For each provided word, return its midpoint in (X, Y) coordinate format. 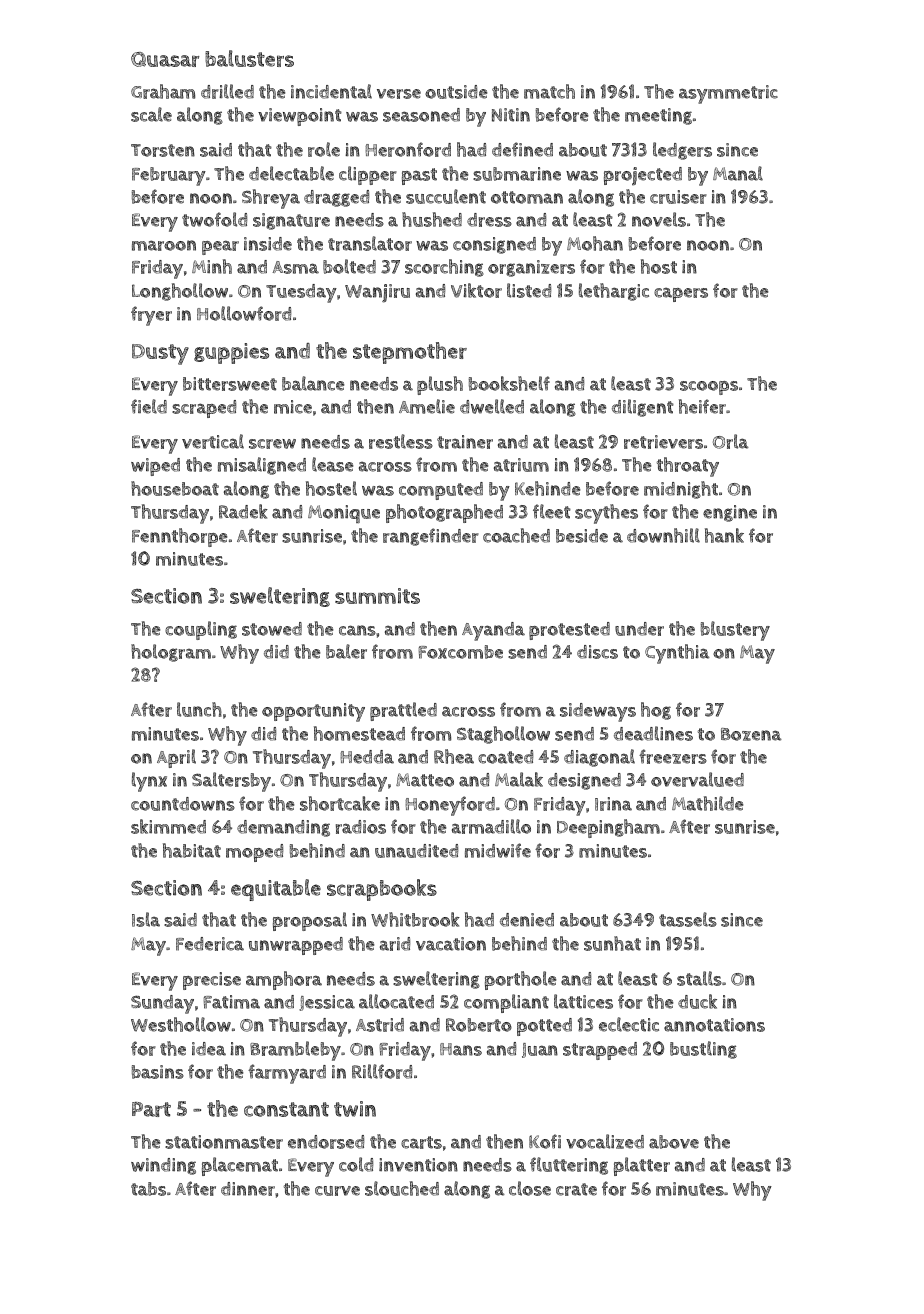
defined (522, 149)
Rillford (382, 1071)
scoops (709, 388)
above (674, 1142)
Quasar (165, 59)
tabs (148, 1189)
